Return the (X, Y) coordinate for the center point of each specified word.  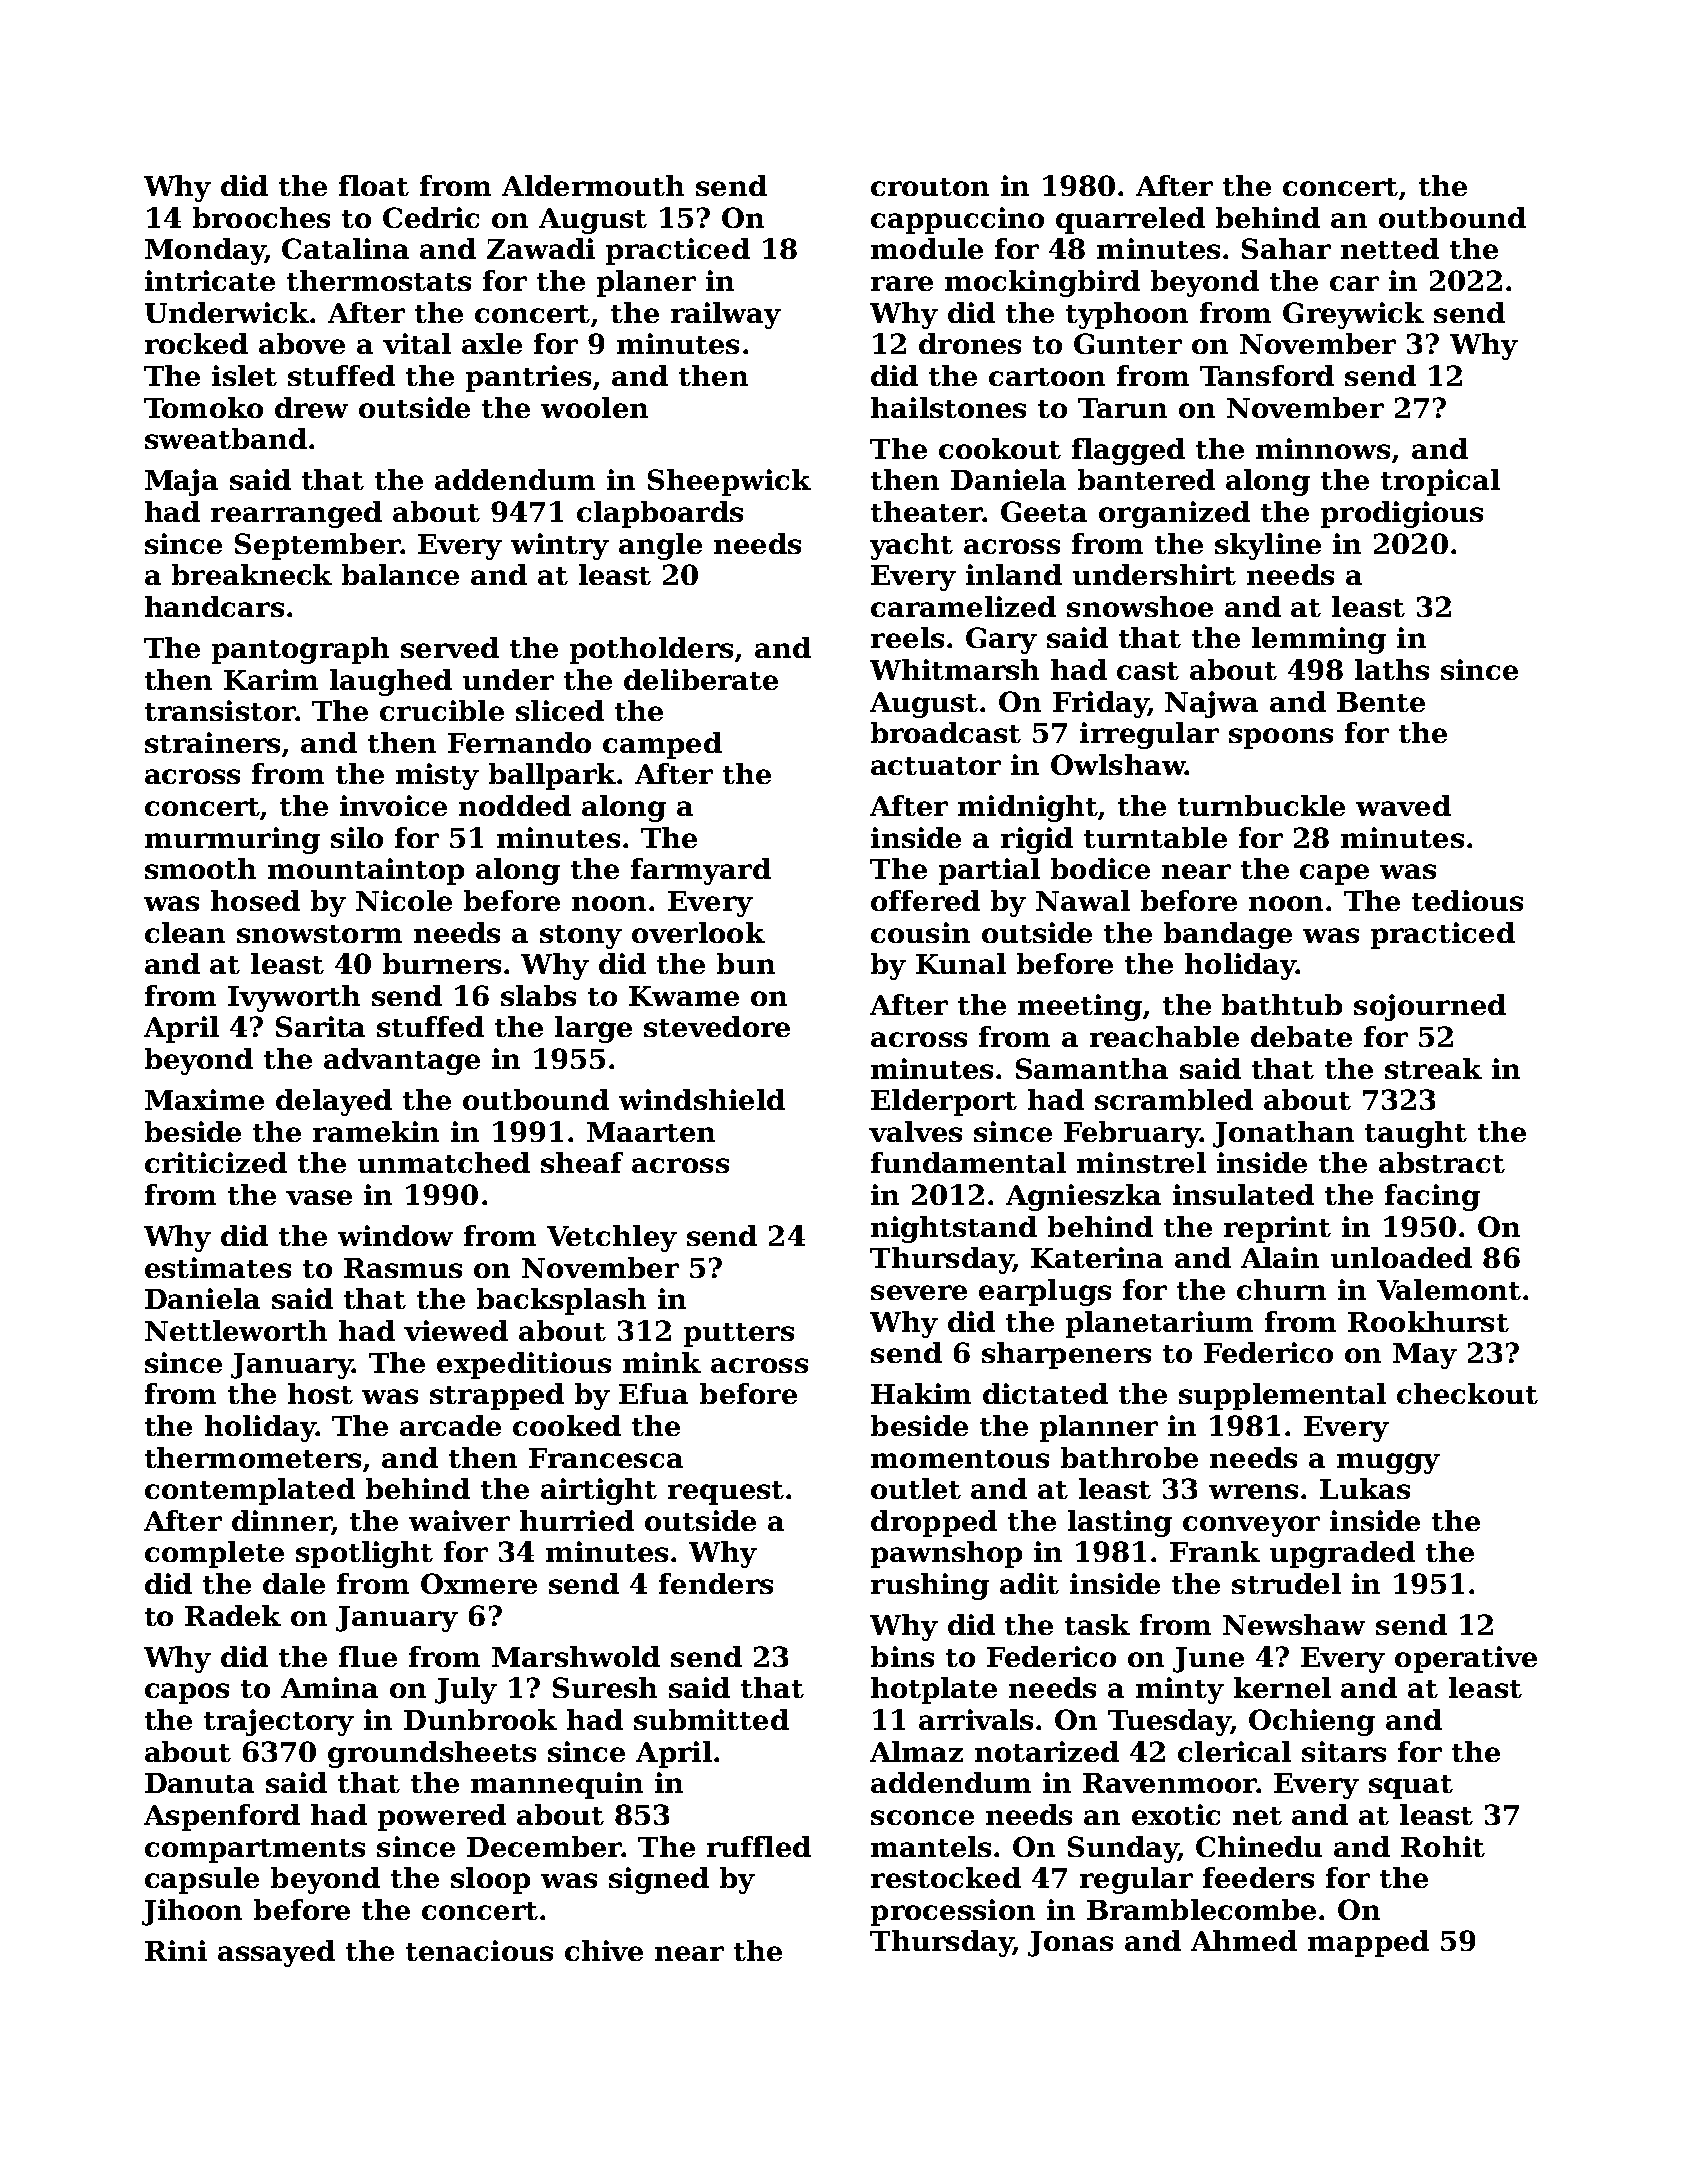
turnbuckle (1261, 805)
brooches (261, 217)
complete (214, 1554)
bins (902, 1656)
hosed (255, 900)
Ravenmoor (1170, 1783)
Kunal (961, 963)
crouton (930, 187)
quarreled (1130, 220)
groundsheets (432, 1754)
